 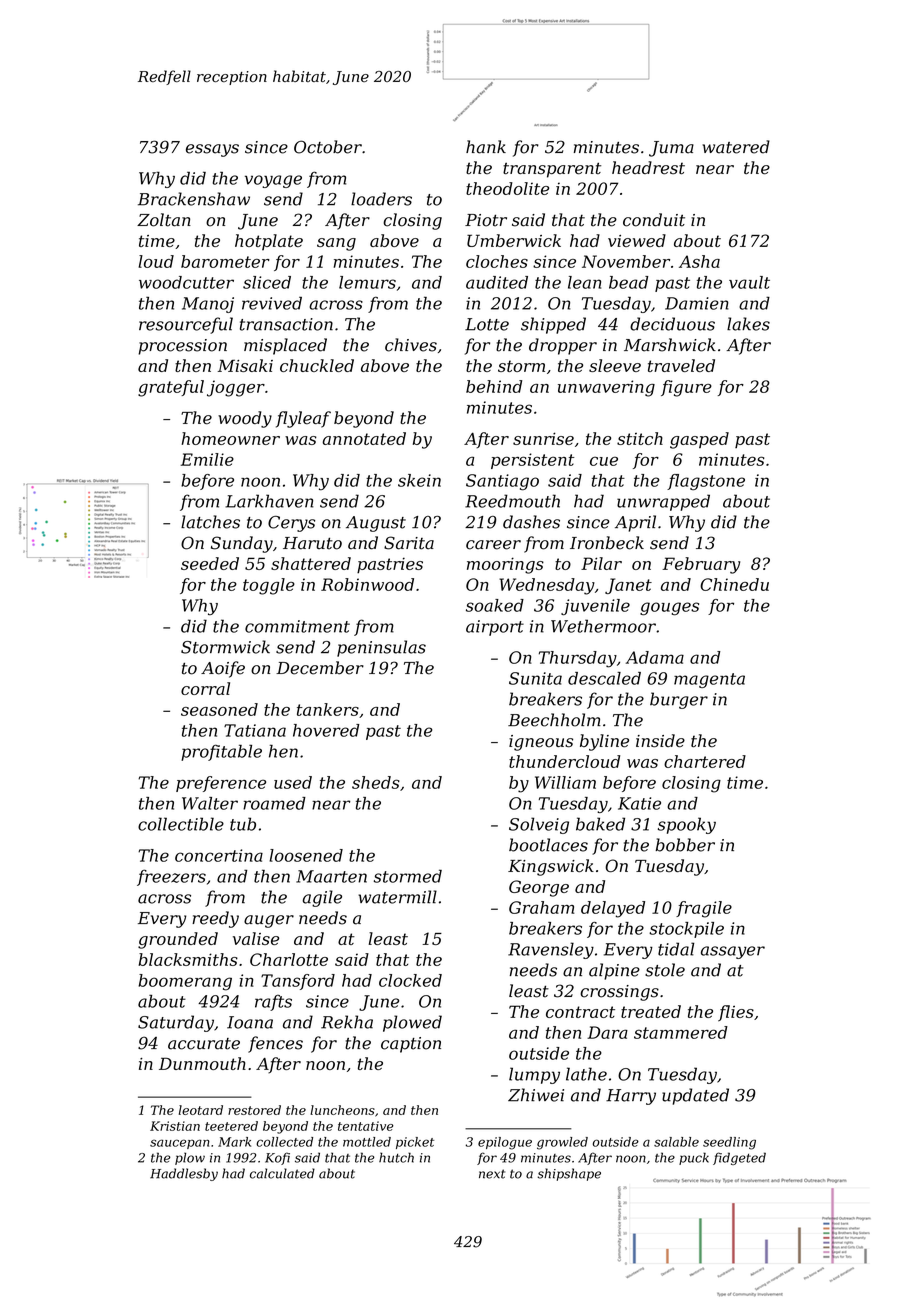 I want to click on seeded, so click(x=210, y=563).
